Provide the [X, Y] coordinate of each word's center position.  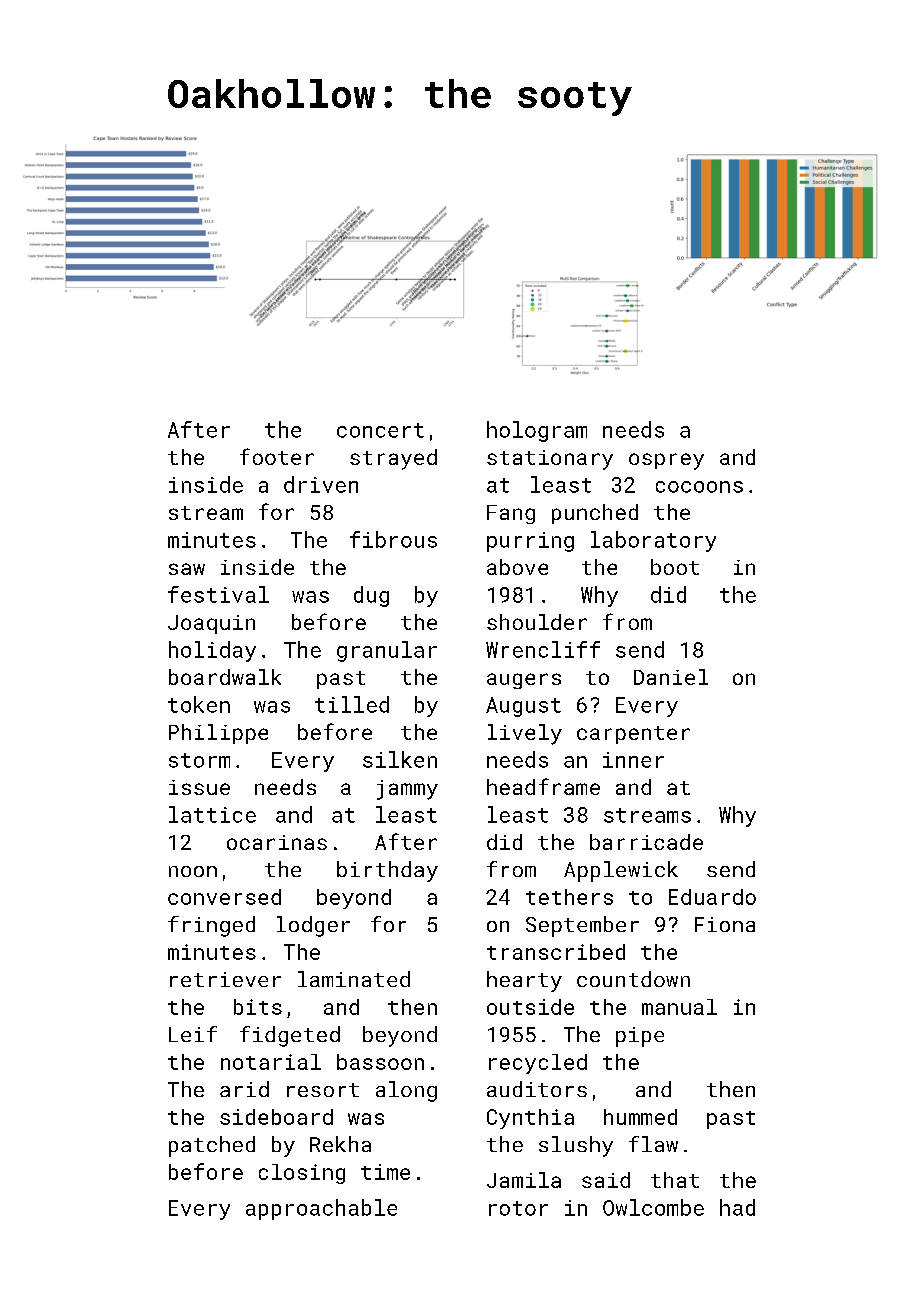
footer [277, 456]
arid [244, 1089]
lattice [212, 814]
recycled [538, 1064]
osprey [666, 461]
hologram [537, 431]
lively [525, 734]
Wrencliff [543, 649]
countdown [633, 979]
